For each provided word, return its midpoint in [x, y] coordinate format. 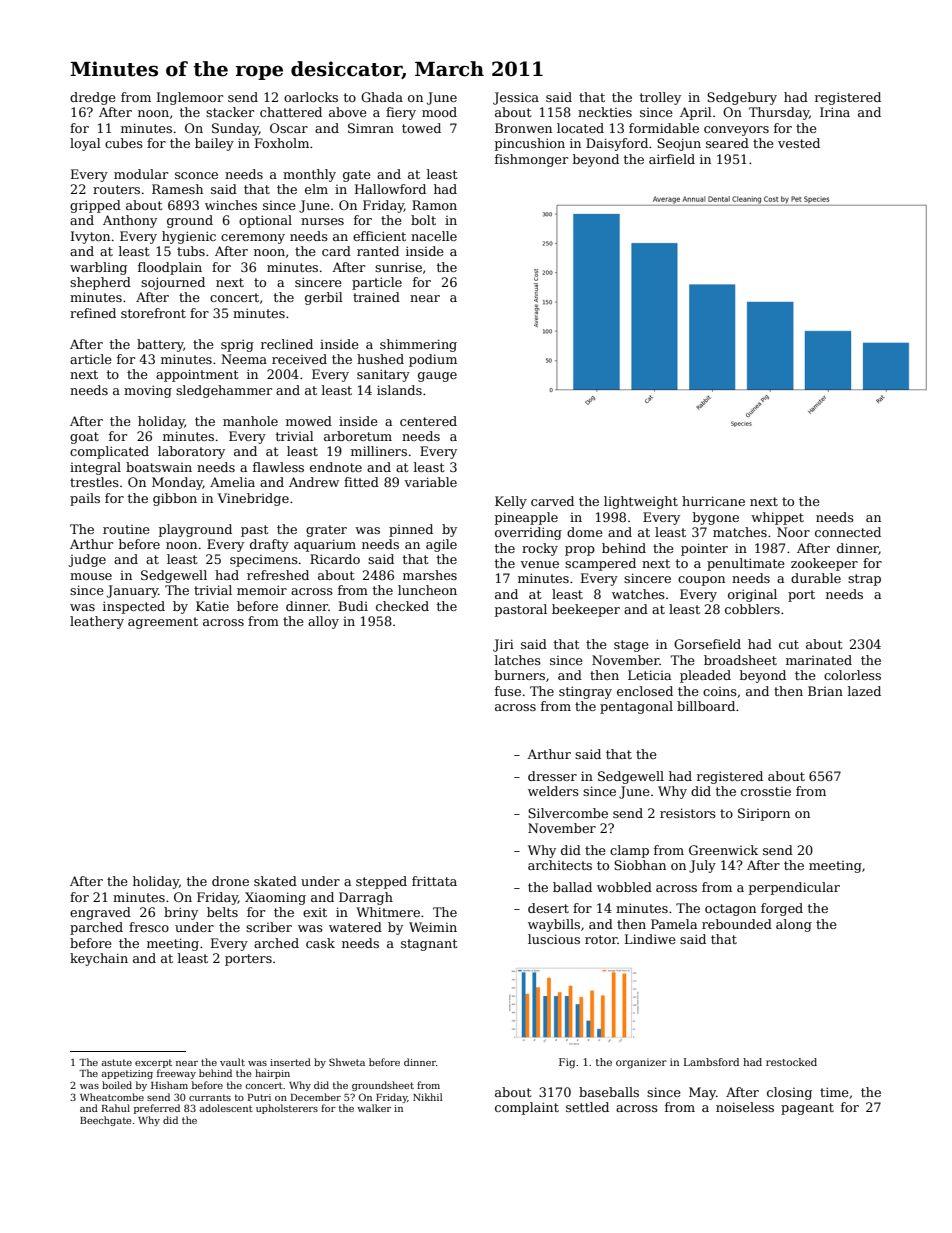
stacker [230, 112]
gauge [437, 377]
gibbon [175, 499]
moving [148, 391]
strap [864, 580]
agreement [163, 623]
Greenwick [723, 850]
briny [181, 913]
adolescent [226, 1108]
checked [402, 606]
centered [428, 421]
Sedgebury [742, 98]
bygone [716, 518]
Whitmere [388, 912]
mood [439, 112]
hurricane [713, 501]
